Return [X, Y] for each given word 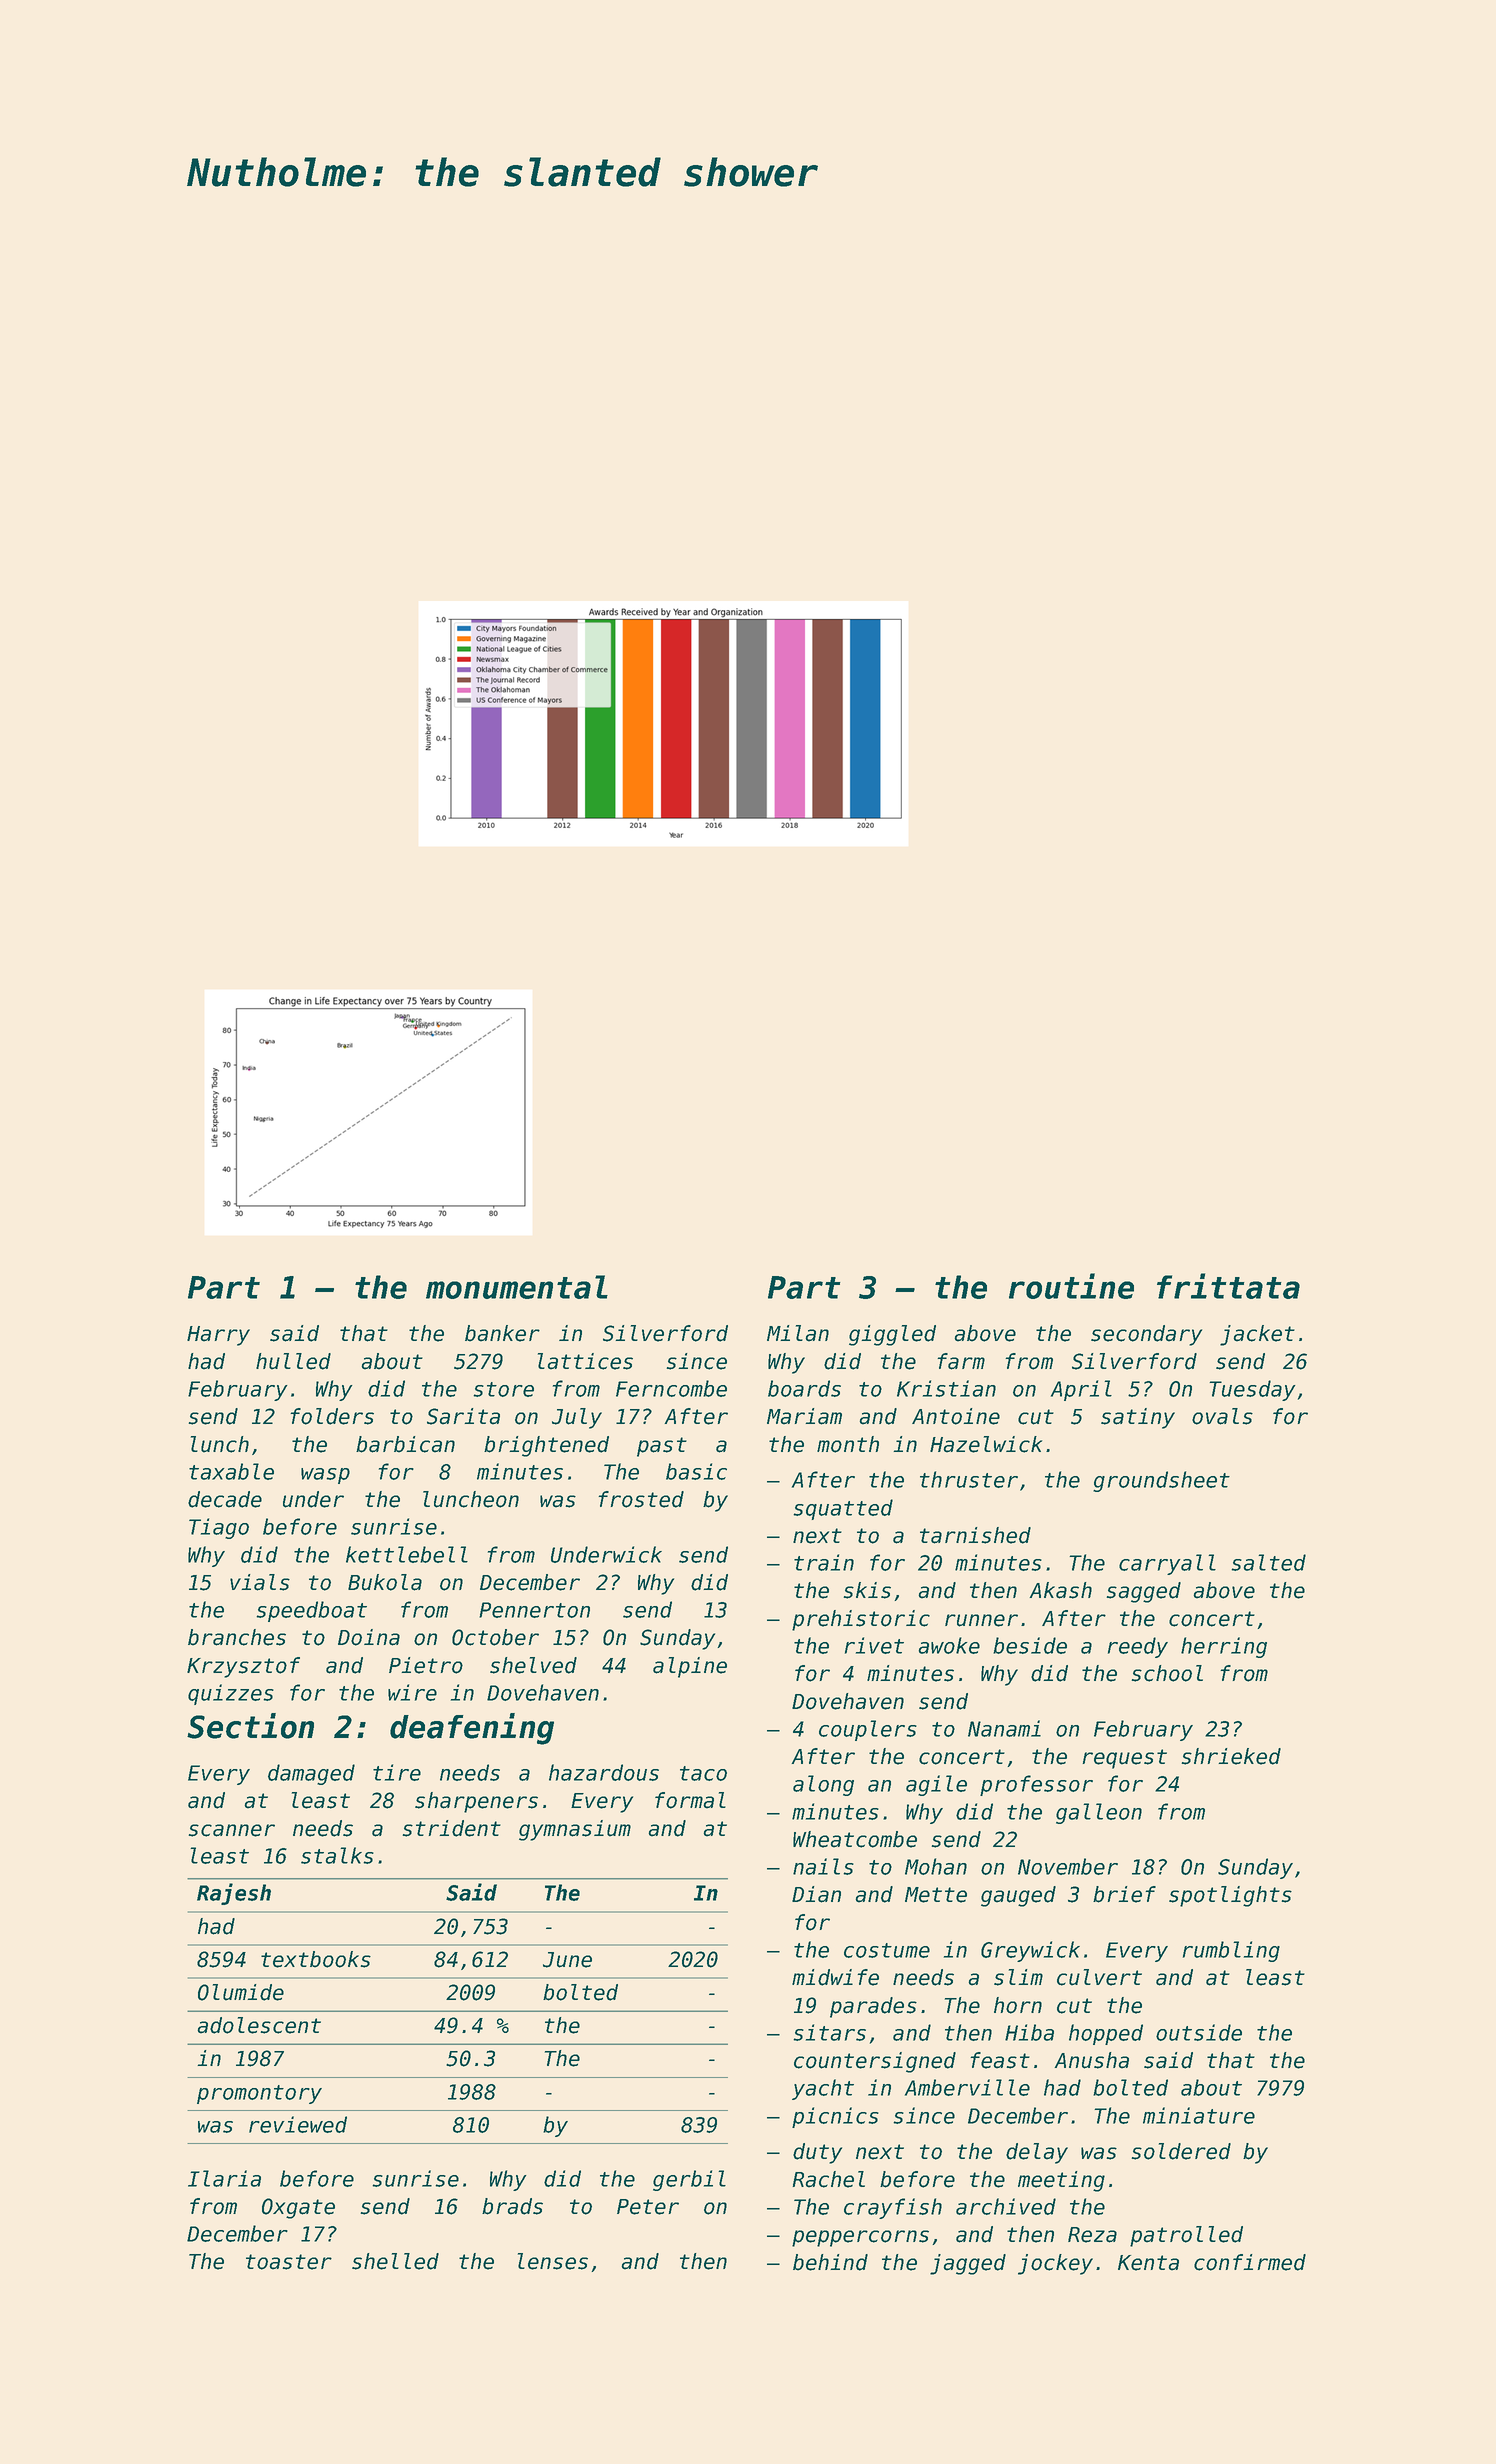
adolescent [259, 2025]
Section [250, 1726]
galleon [1099, 1813]
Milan [798, 1333]
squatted [843, 1509]
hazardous [604, 1772]
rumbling [1231, 1951]
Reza [1092, 2235]
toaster [289, 2262]
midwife [835, 1977]
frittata [1228, 1286]
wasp [325, 1476]
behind [830, 2262]
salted [1268, 1562]
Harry [218, 1336]
